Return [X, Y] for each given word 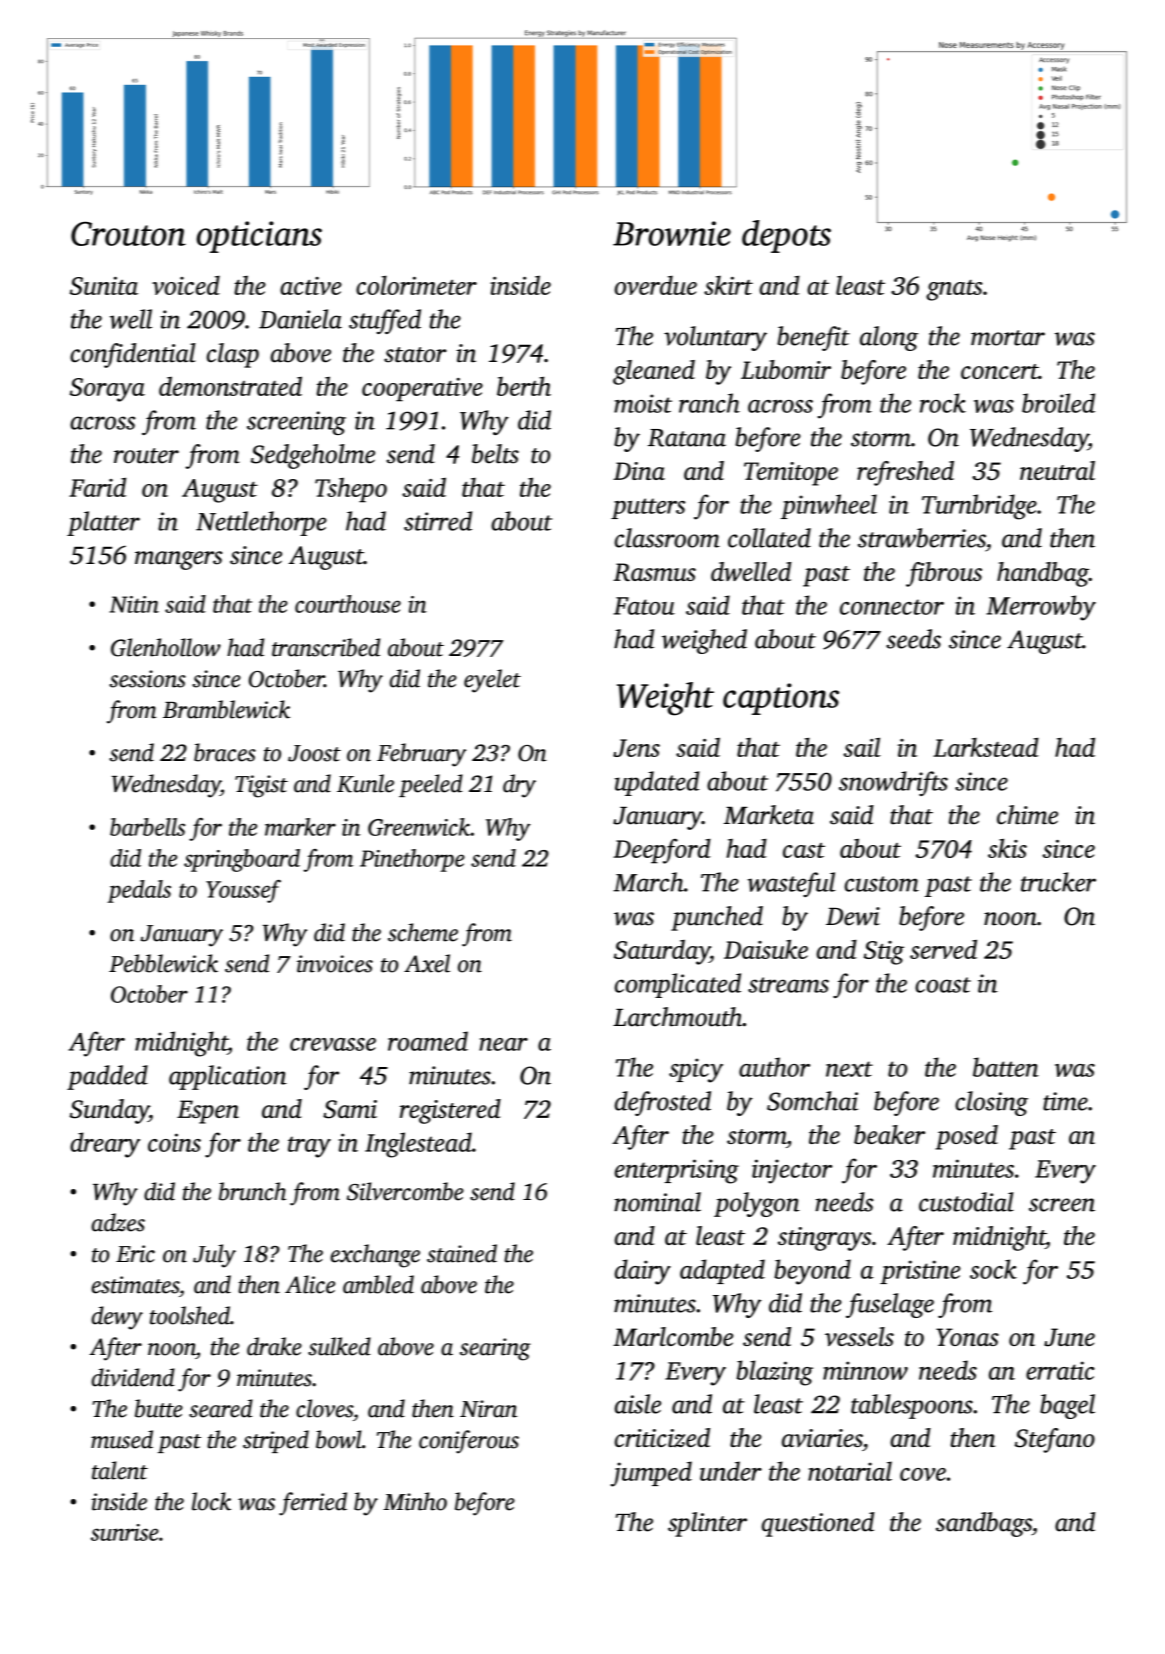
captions [781, 699]
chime [1027, 815]
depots [786, 236]
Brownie [672, 233]
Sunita [104, 286]
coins [174, 1142]
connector [892, 607]
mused [122, 1439]
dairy [643, 1272]
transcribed [326, 647]
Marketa [769, 815]
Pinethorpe [412, 860]
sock [993, 1269]
